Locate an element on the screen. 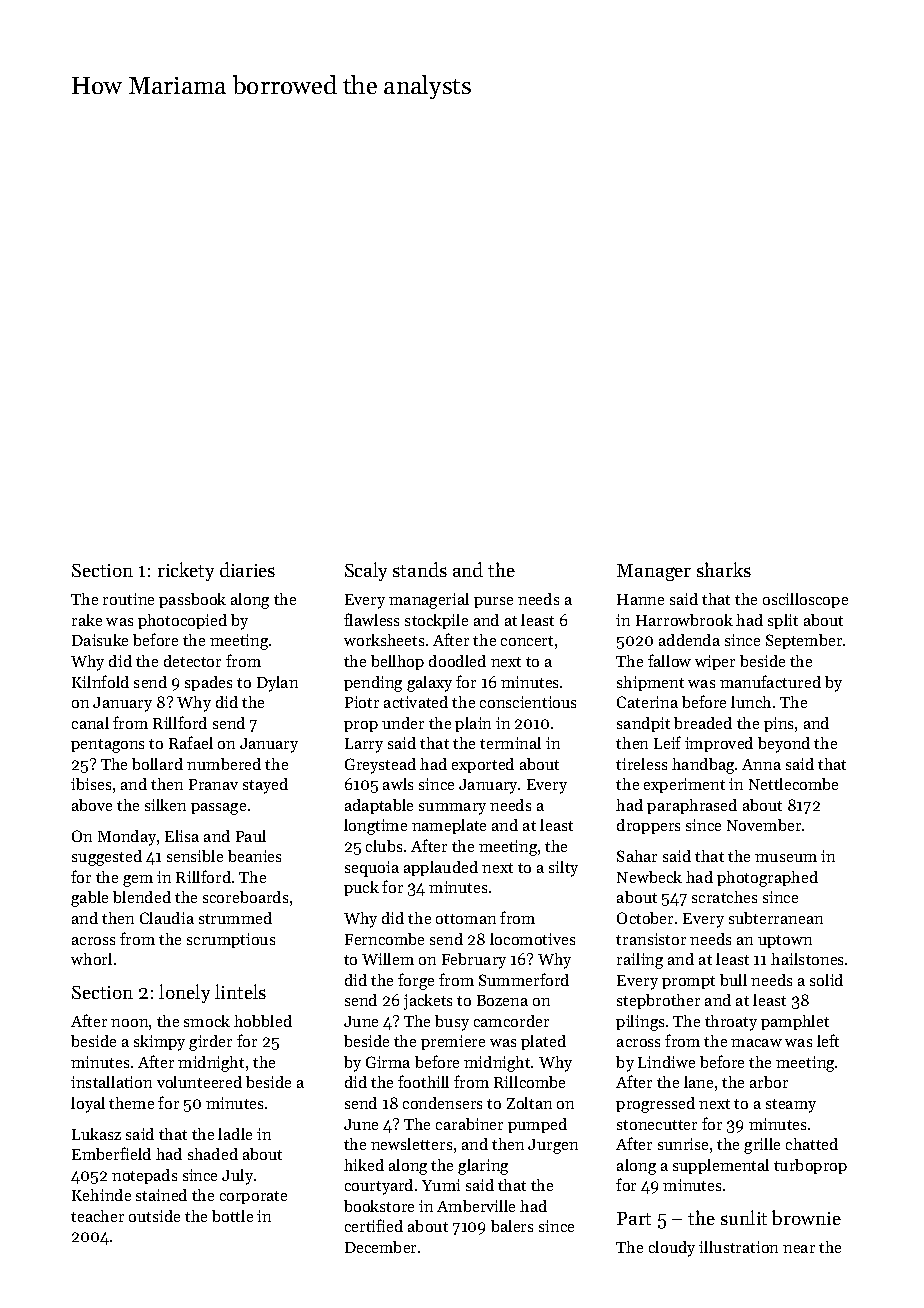 Image resolution: width=924 pixels, height=1308 pixels. December is located at coordinates (380, 1247).
